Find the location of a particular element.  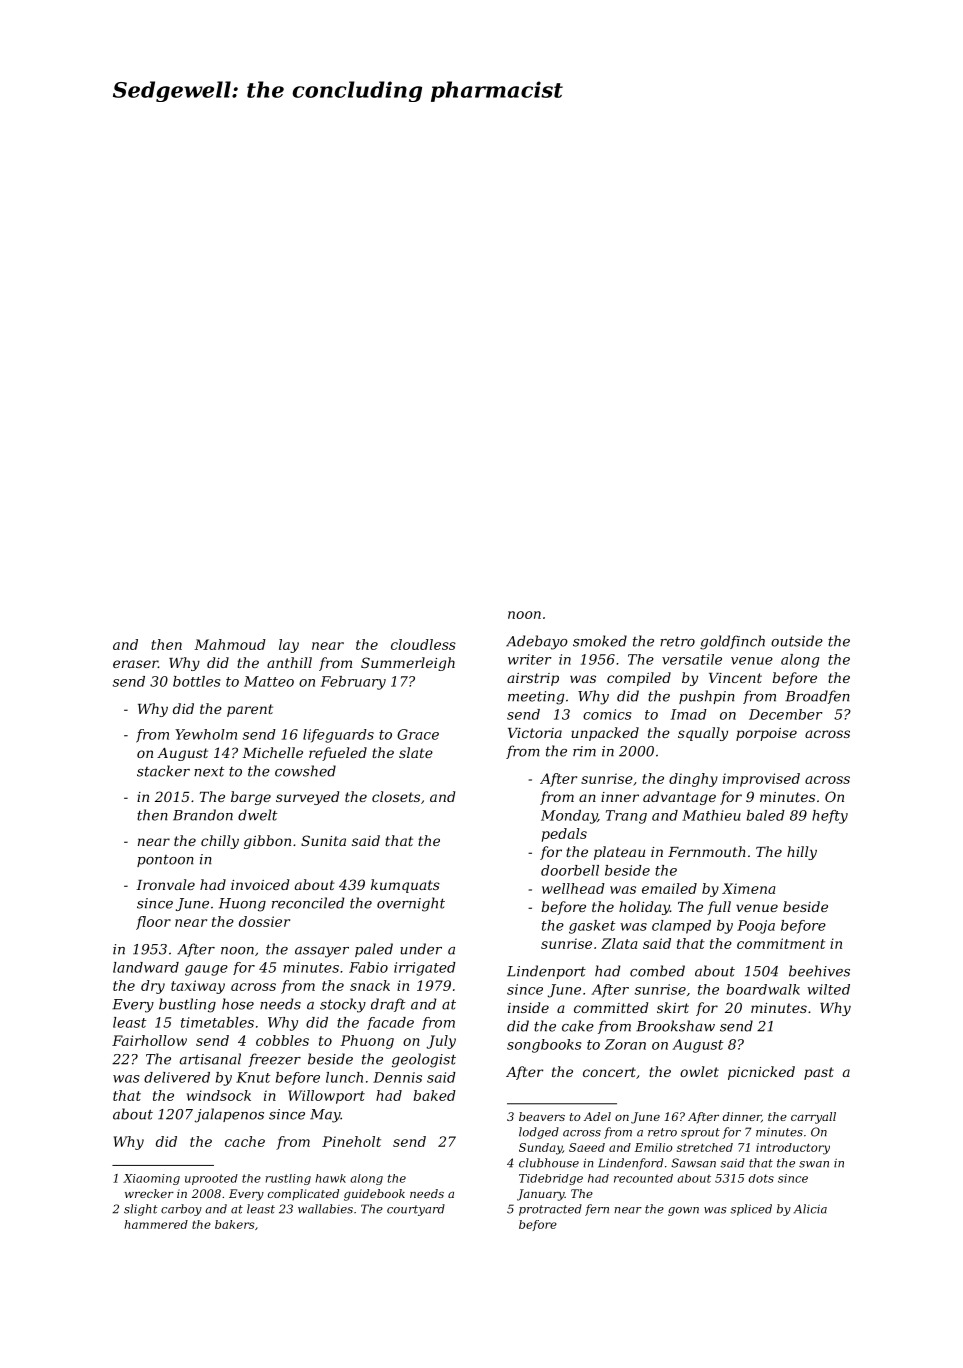

hammered is located at coordinates (156, 1224).
